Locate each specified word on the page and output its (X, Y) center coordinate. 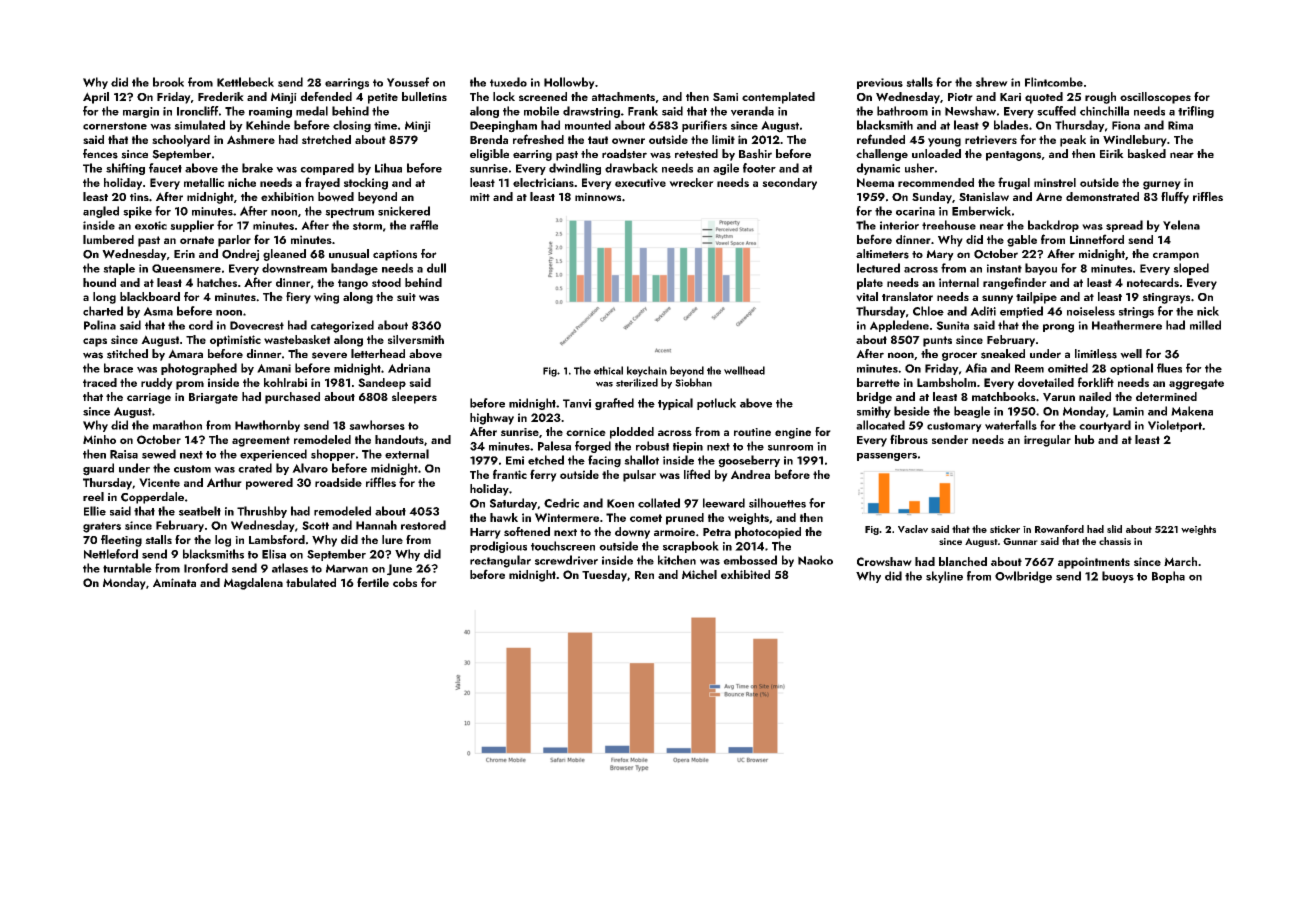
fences (100, 154)
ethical (608, 370)
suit (406, 297)
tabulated (311, 582)
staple (119, 269)
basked (1147, 154)
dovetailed (1046, 382)
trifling (1196, 112)
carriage (149, 398)
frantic (510, 474)
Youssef (408, 82)
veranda (752, 111)
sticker (1005, 529)
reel (93, 496)
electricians (543, 182)
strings (1136, 312)
